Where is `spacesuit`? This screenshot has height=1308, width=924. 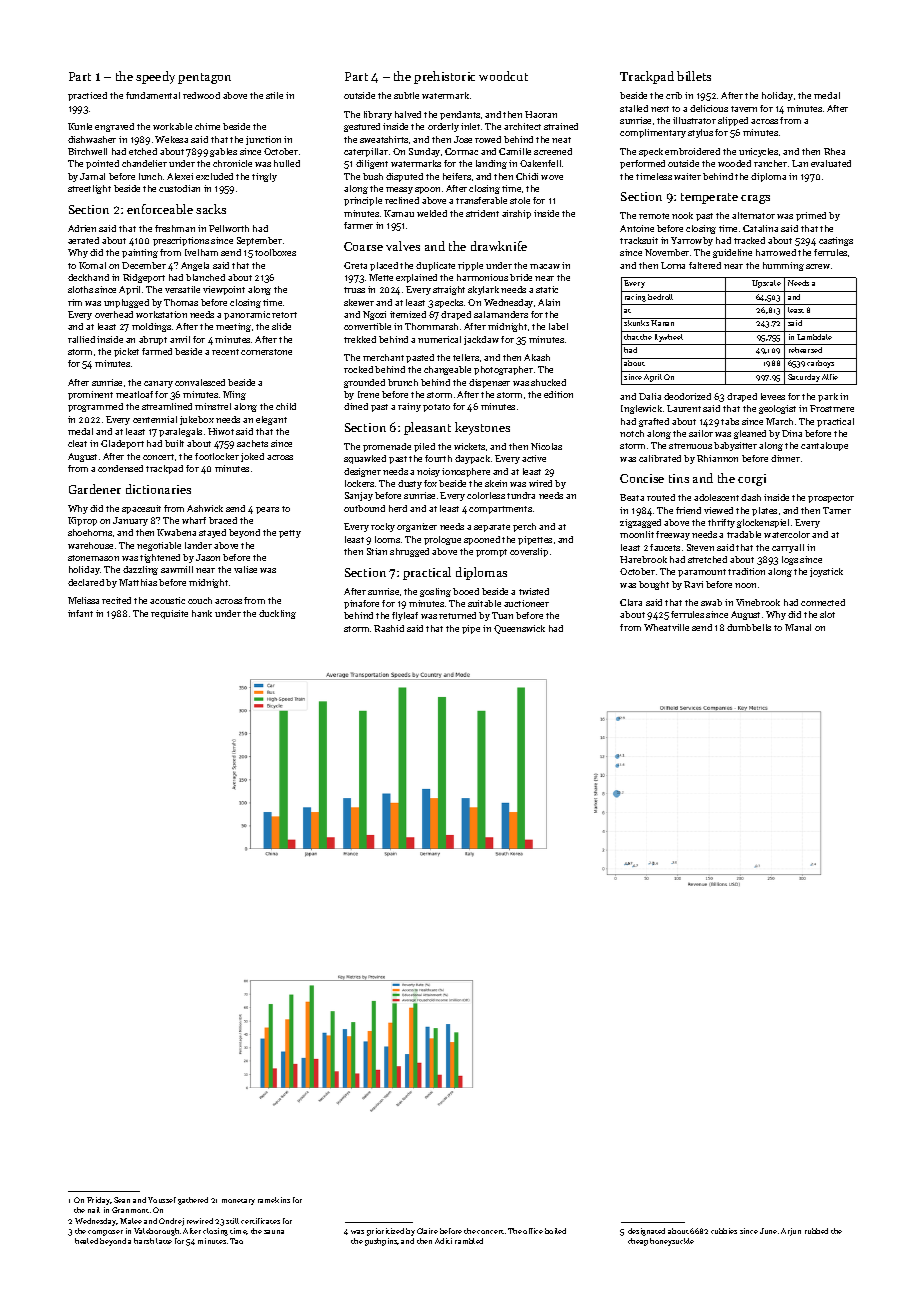 spacesuit is located at coordinates (141, 509).
